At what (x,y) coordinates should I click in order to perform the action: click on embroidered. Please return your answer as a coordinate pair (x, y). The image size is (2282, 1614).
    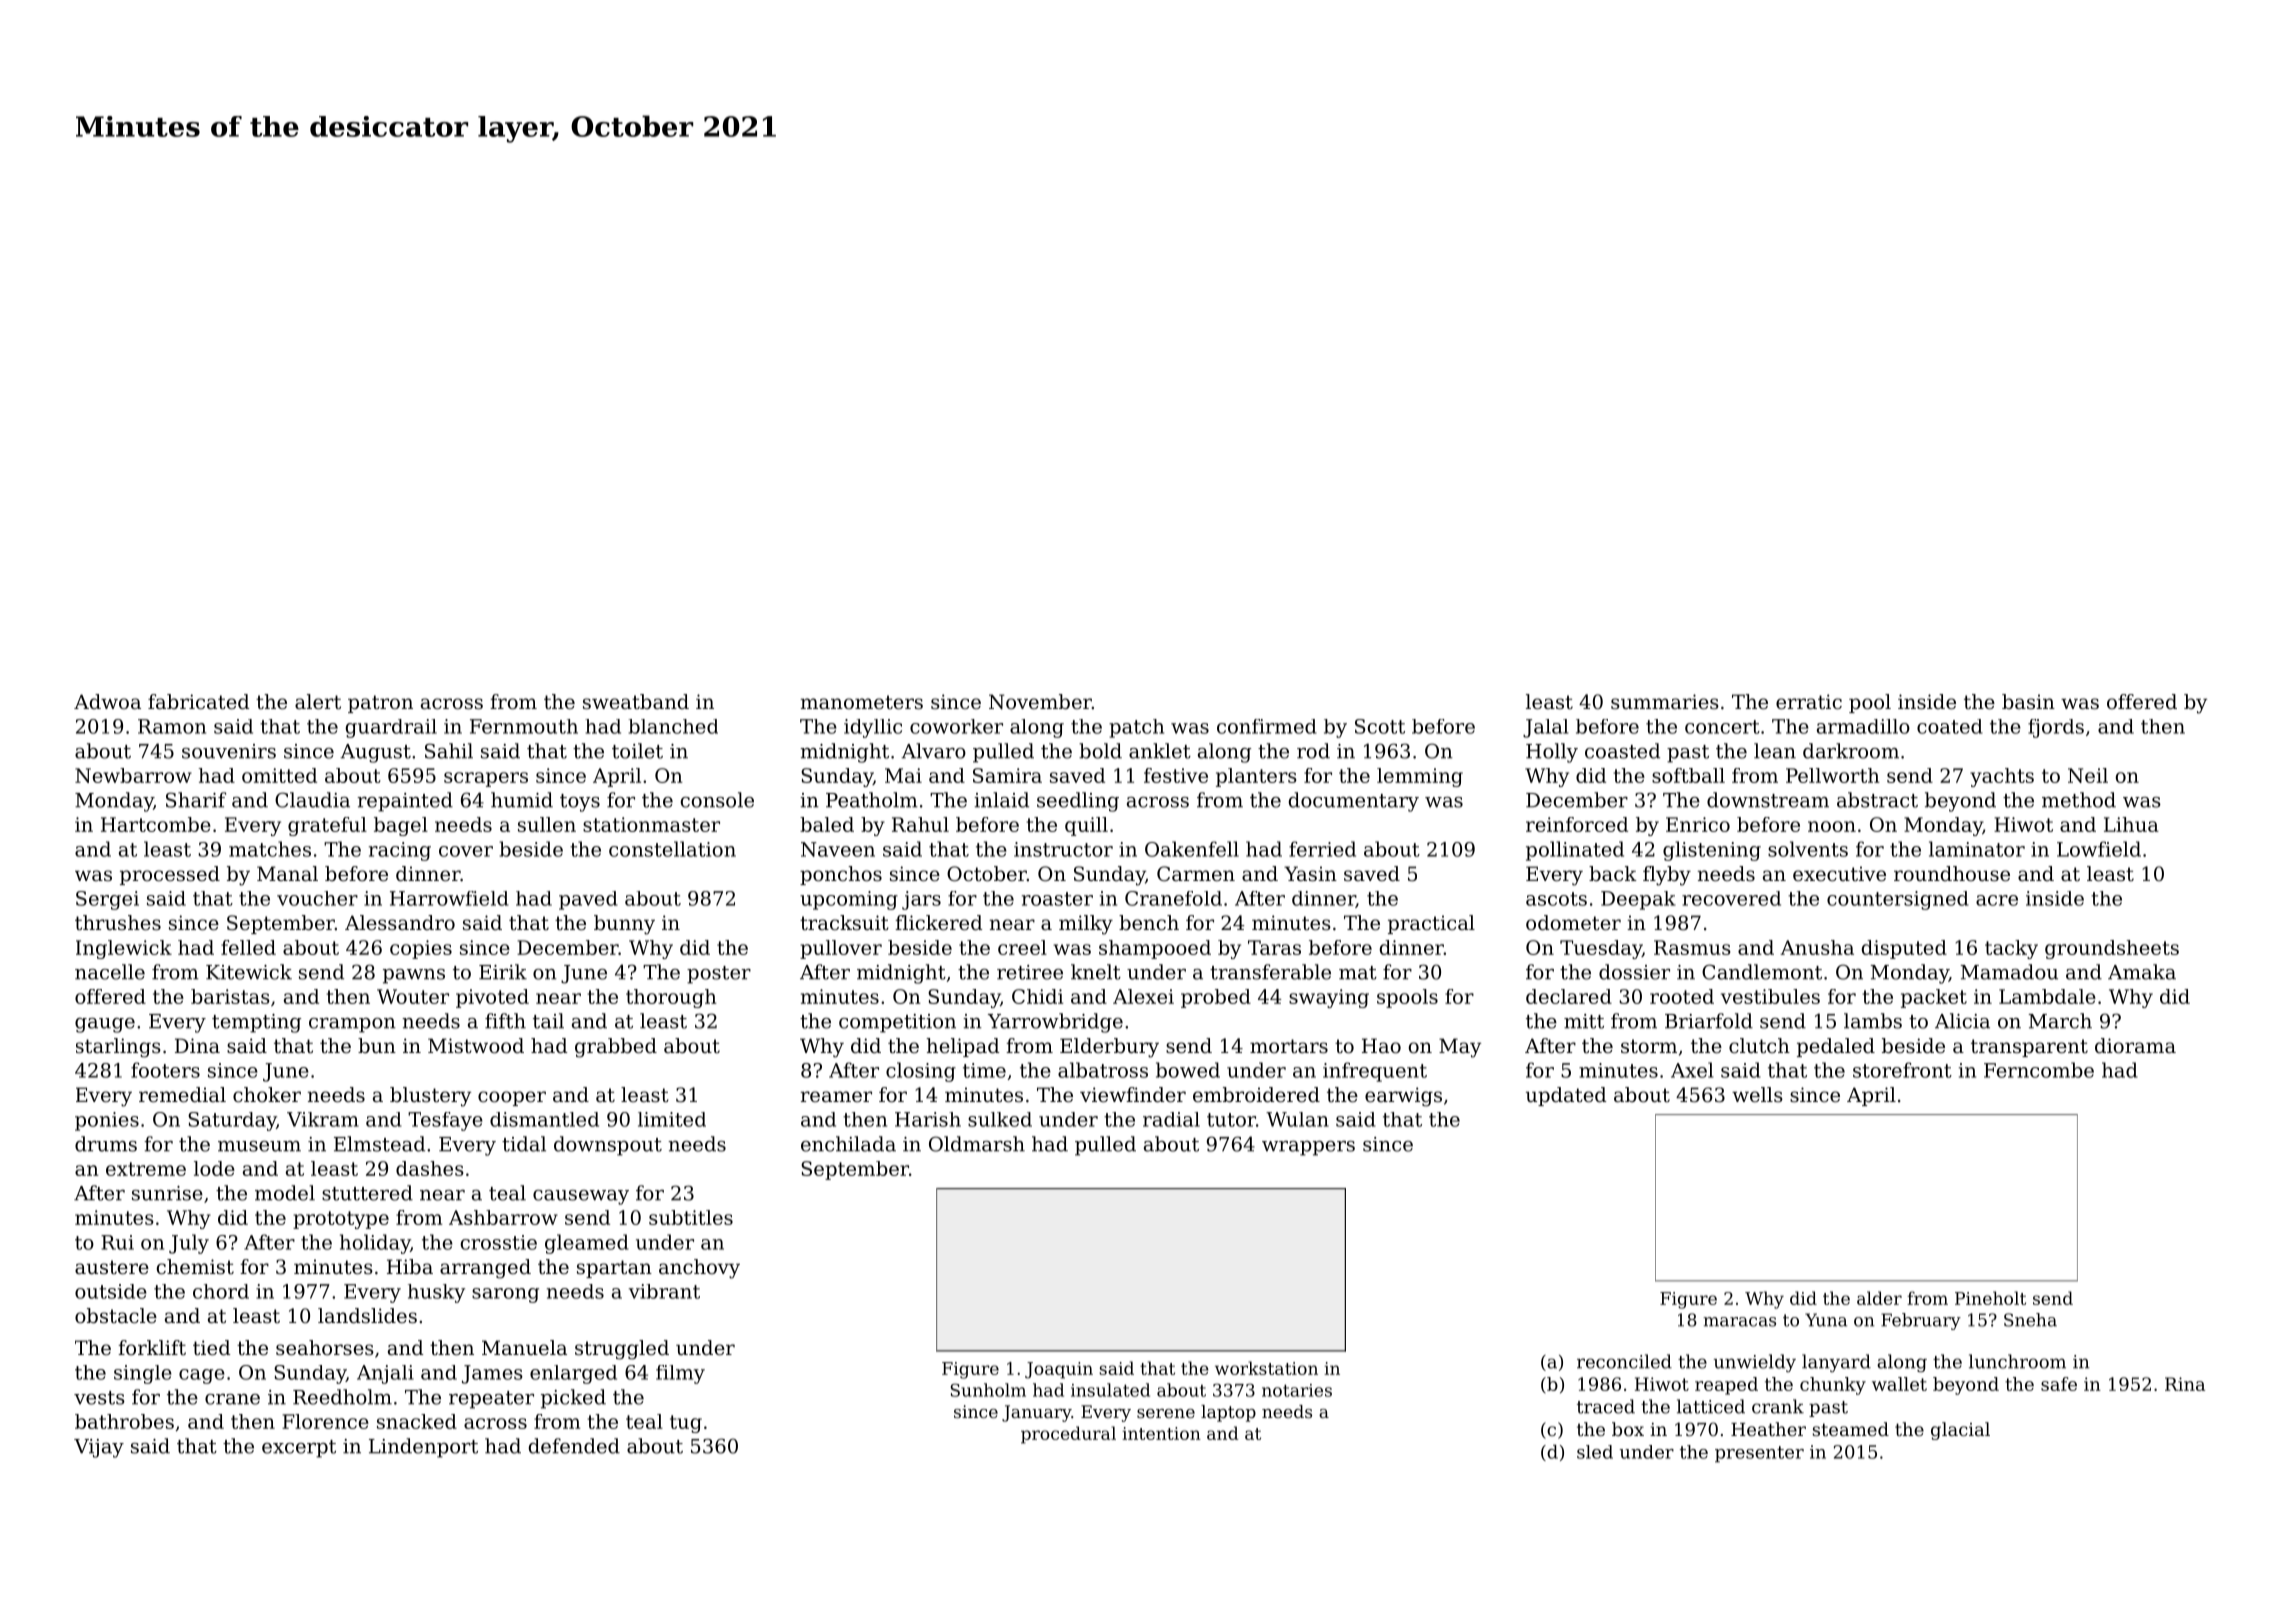
    Looking at the image, I should click on (1256, 1095).
